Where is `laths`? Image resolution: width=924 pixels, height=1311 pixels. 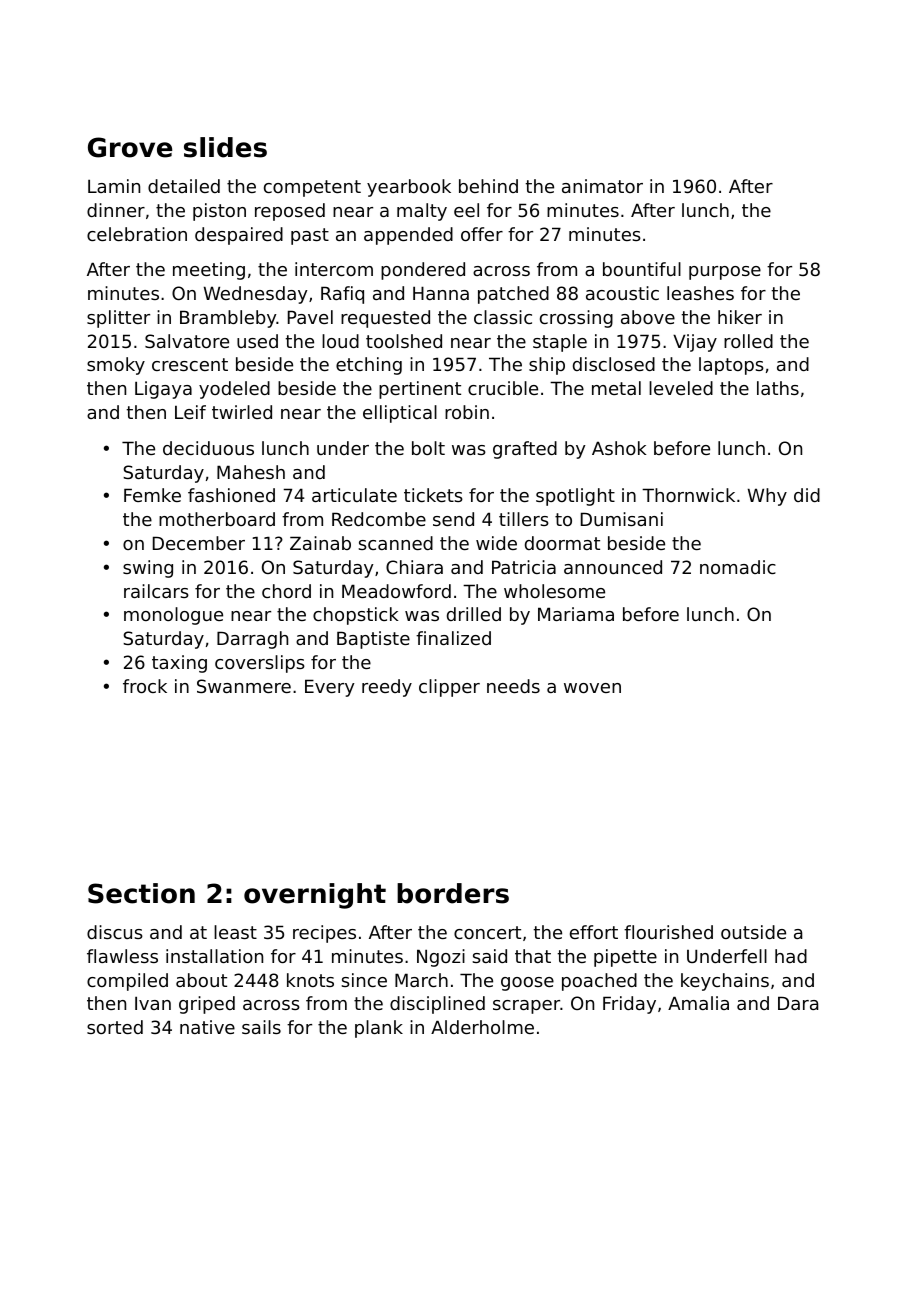 laths is located at coordinates (778, 388).
